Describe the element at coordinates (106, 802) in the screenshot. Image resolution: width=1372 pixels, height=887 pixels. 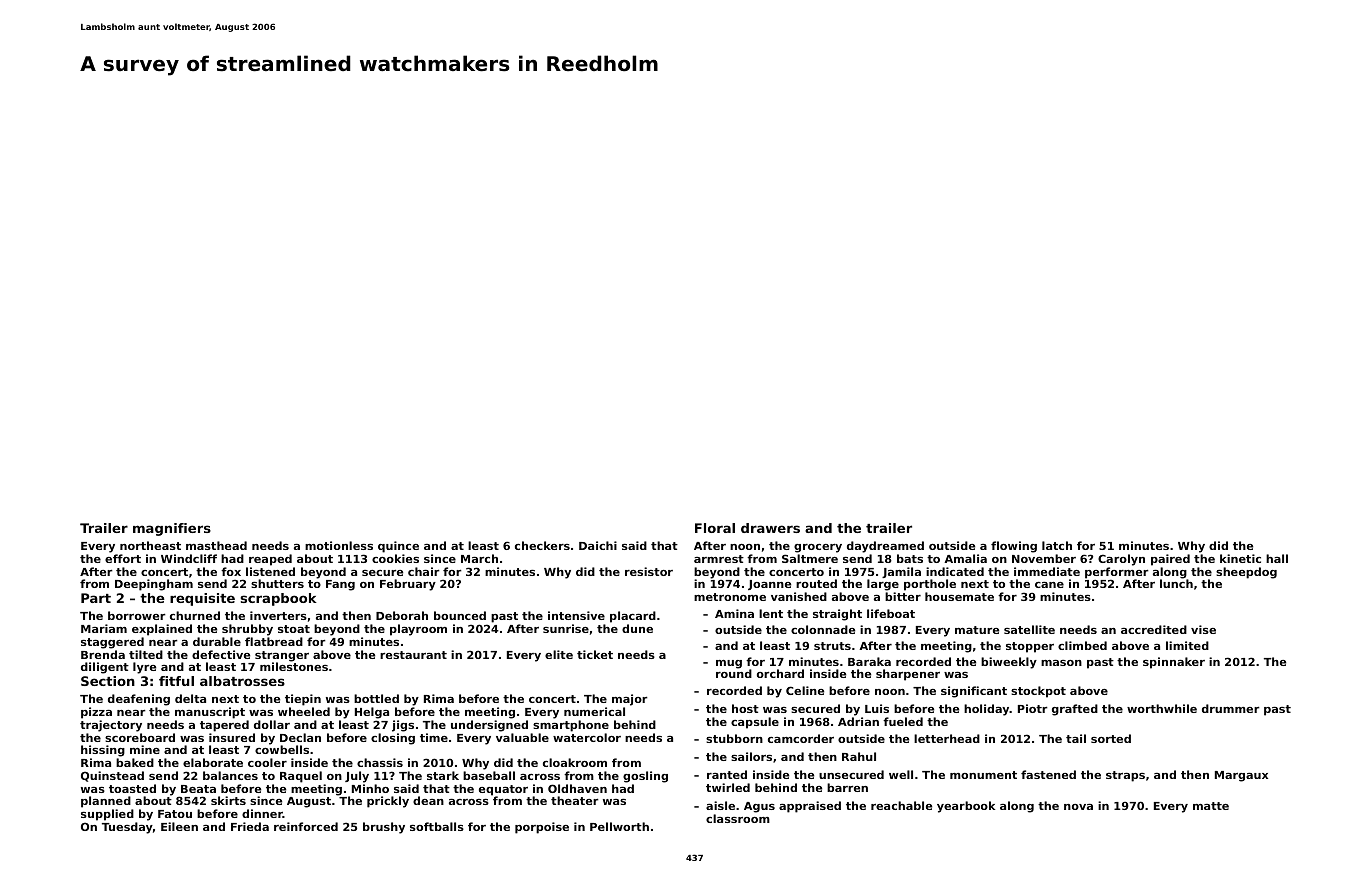
I see `planned` at that location.
